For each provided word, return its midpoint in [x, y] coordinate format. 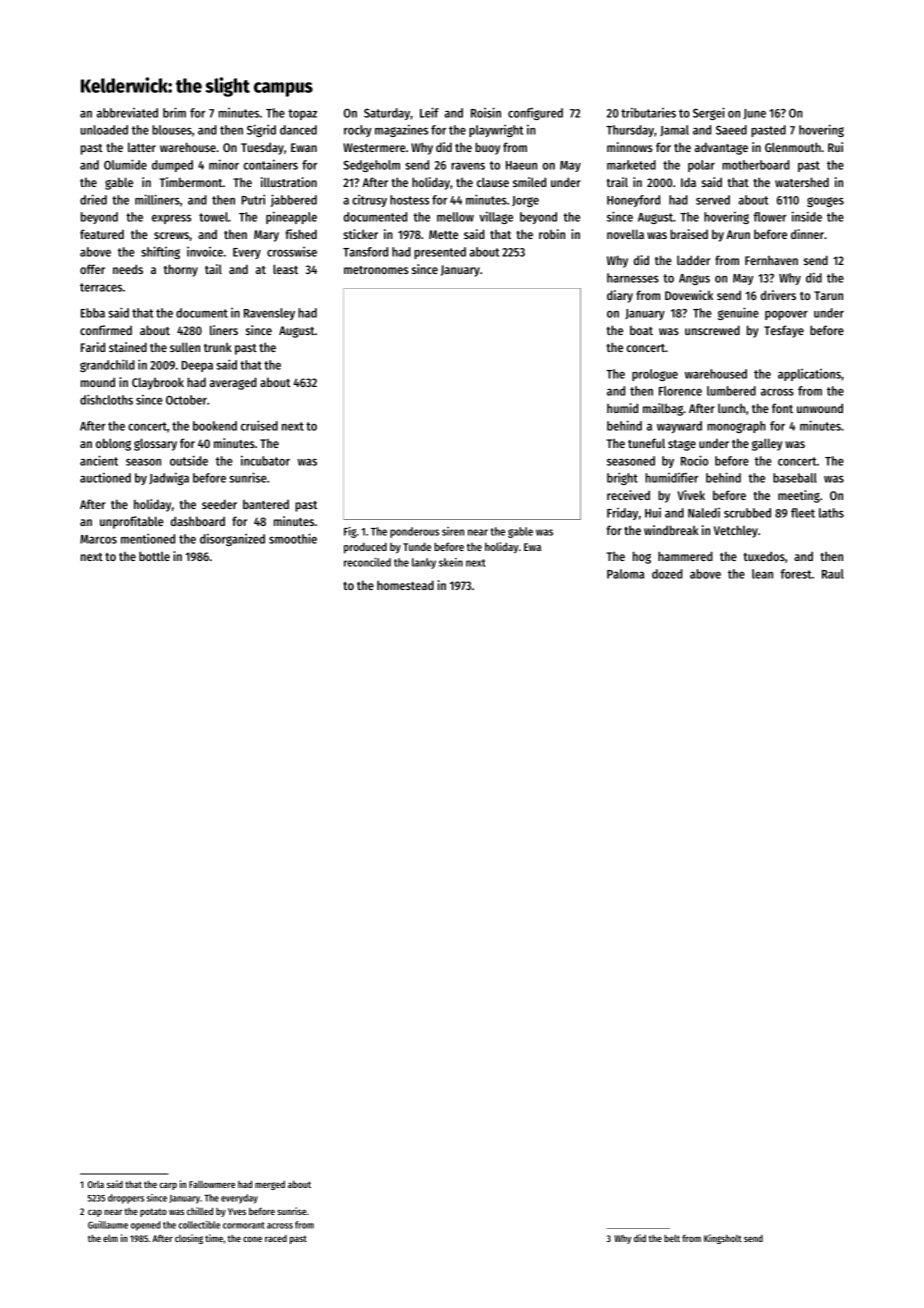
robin [552, 234]
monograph [736, 427]
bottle [154, 556]
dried [93, 199]
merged [270, 1185]
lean [762, 574]
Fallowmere [212, 1184]
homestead [405, 585]
